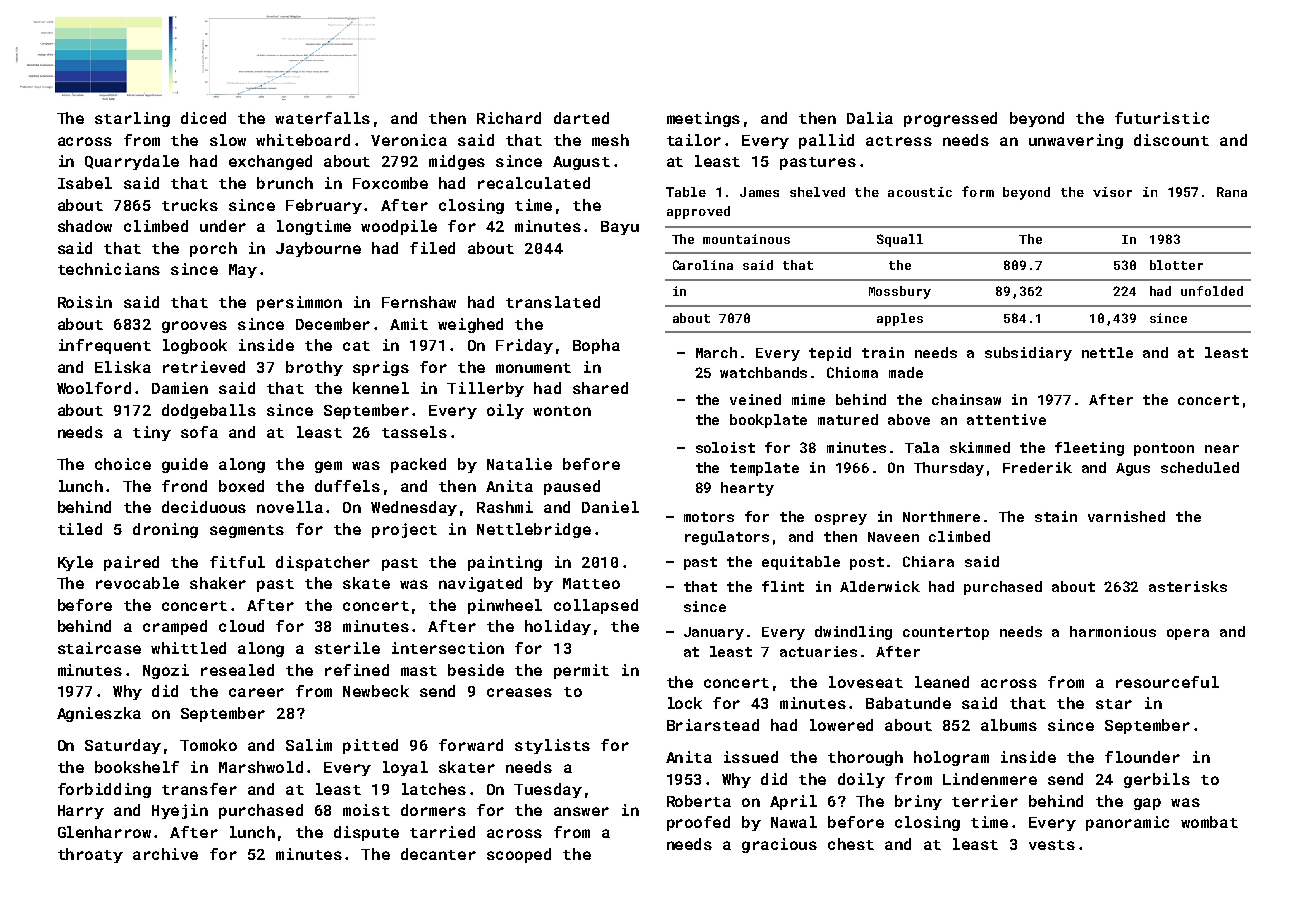  I want to click on skimmed, so click(980, 447).
